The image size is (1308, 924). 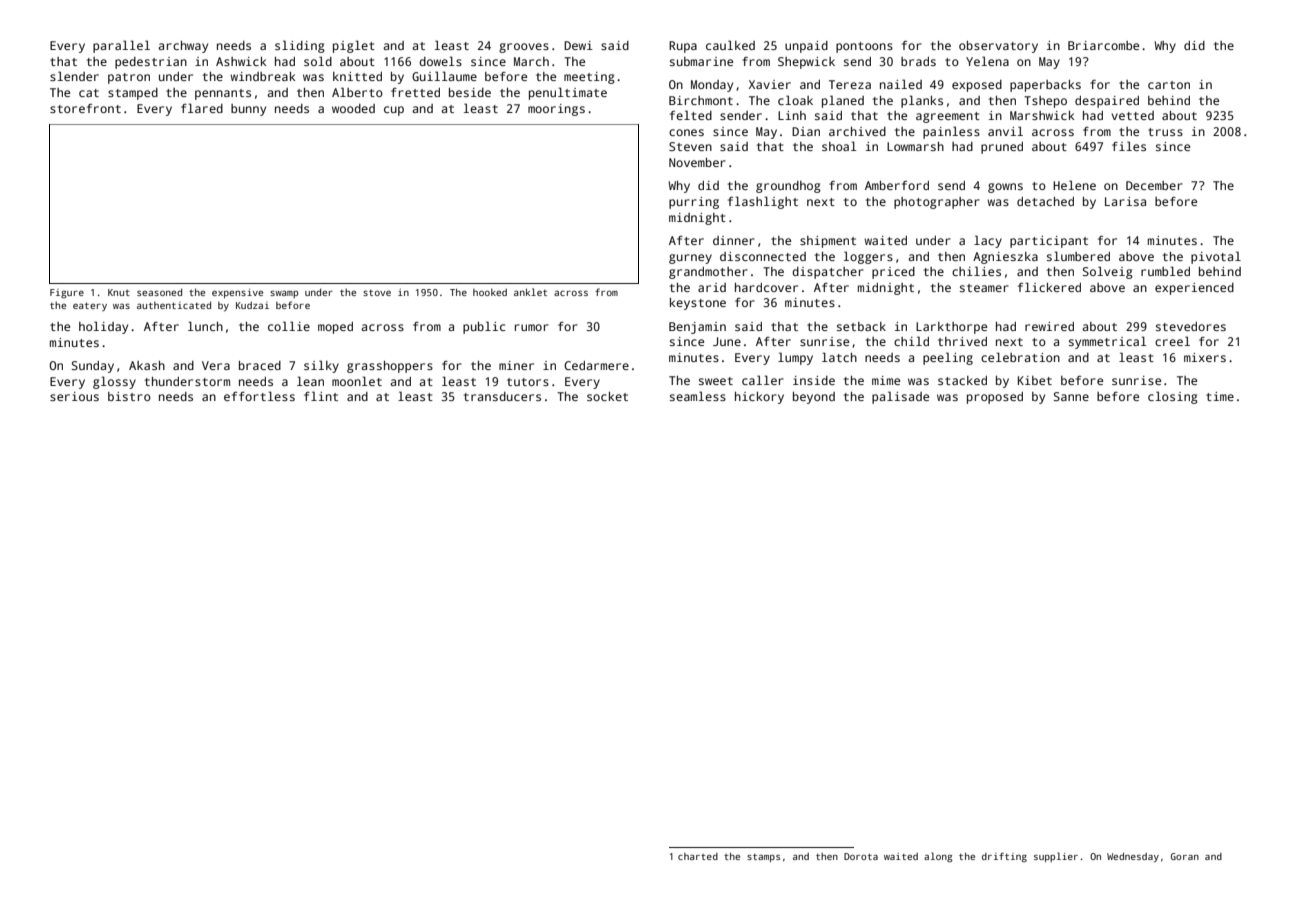 What do you see at coordinates (766, 287) in the screenshot?
I see `hardcover` at bounding box center [766, 287].
